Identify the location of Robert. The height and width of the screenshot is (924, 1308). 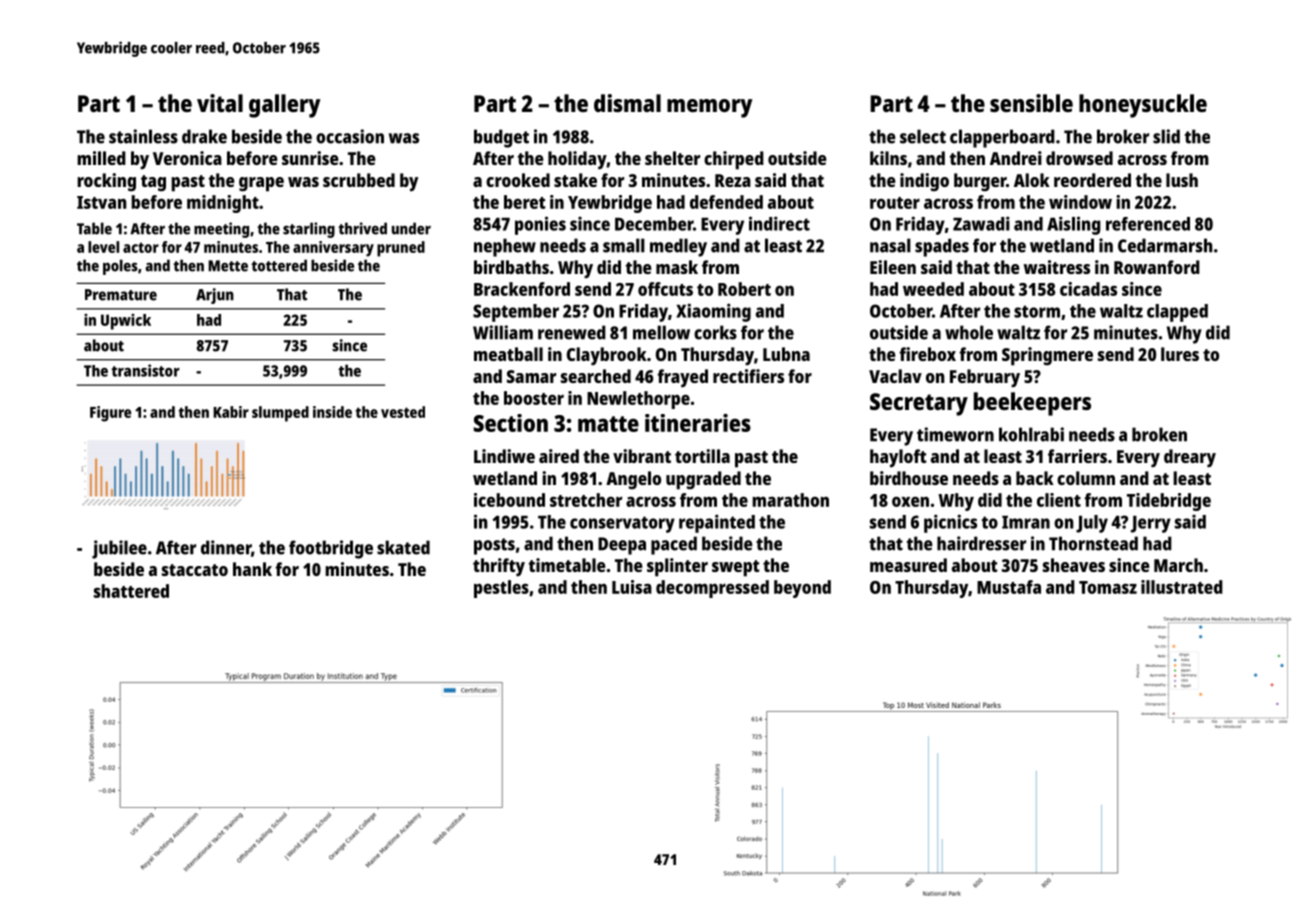
(744, 289).
